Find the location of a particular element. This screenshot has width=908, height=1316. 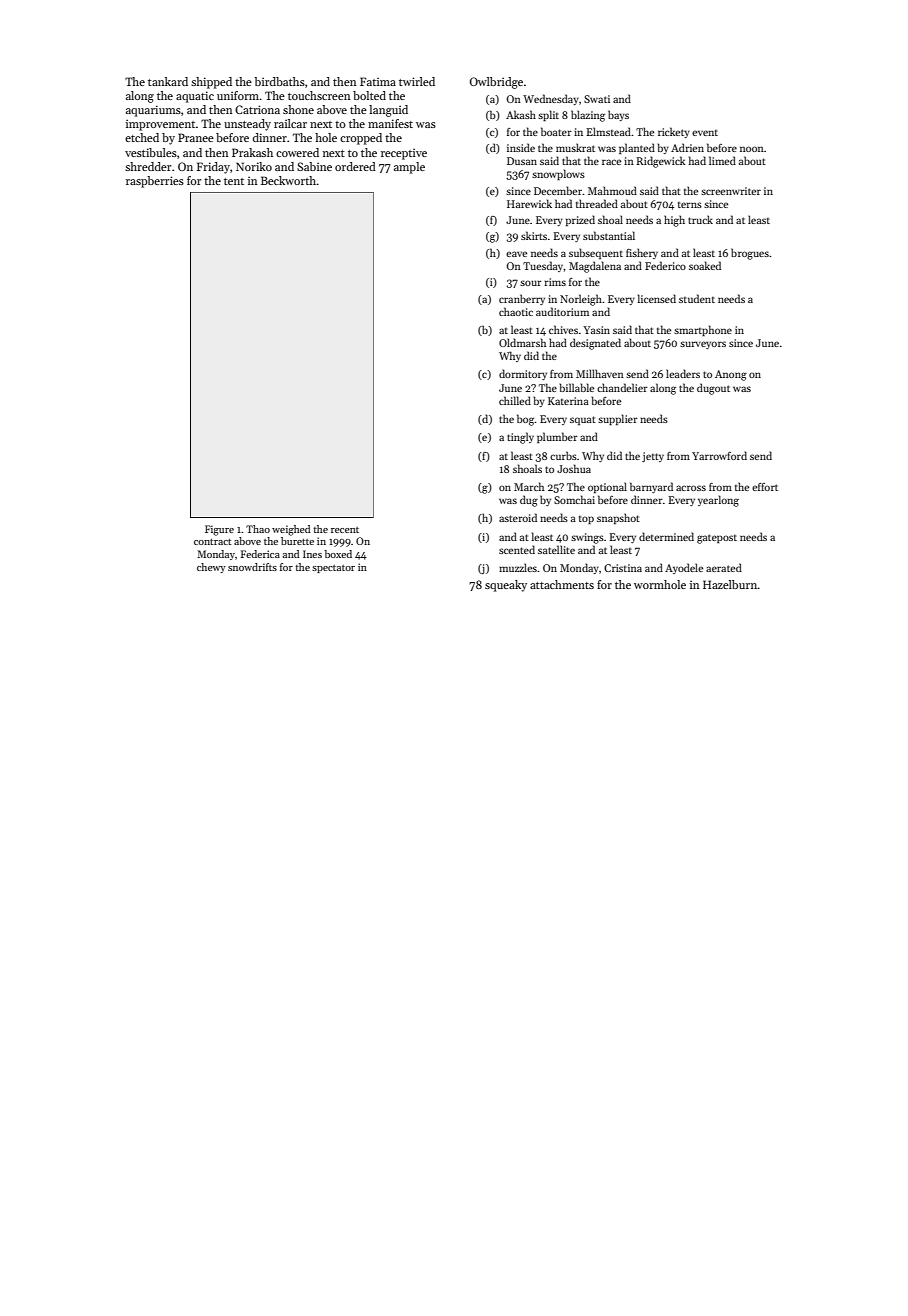

event is located at coordinates (705, 133).
